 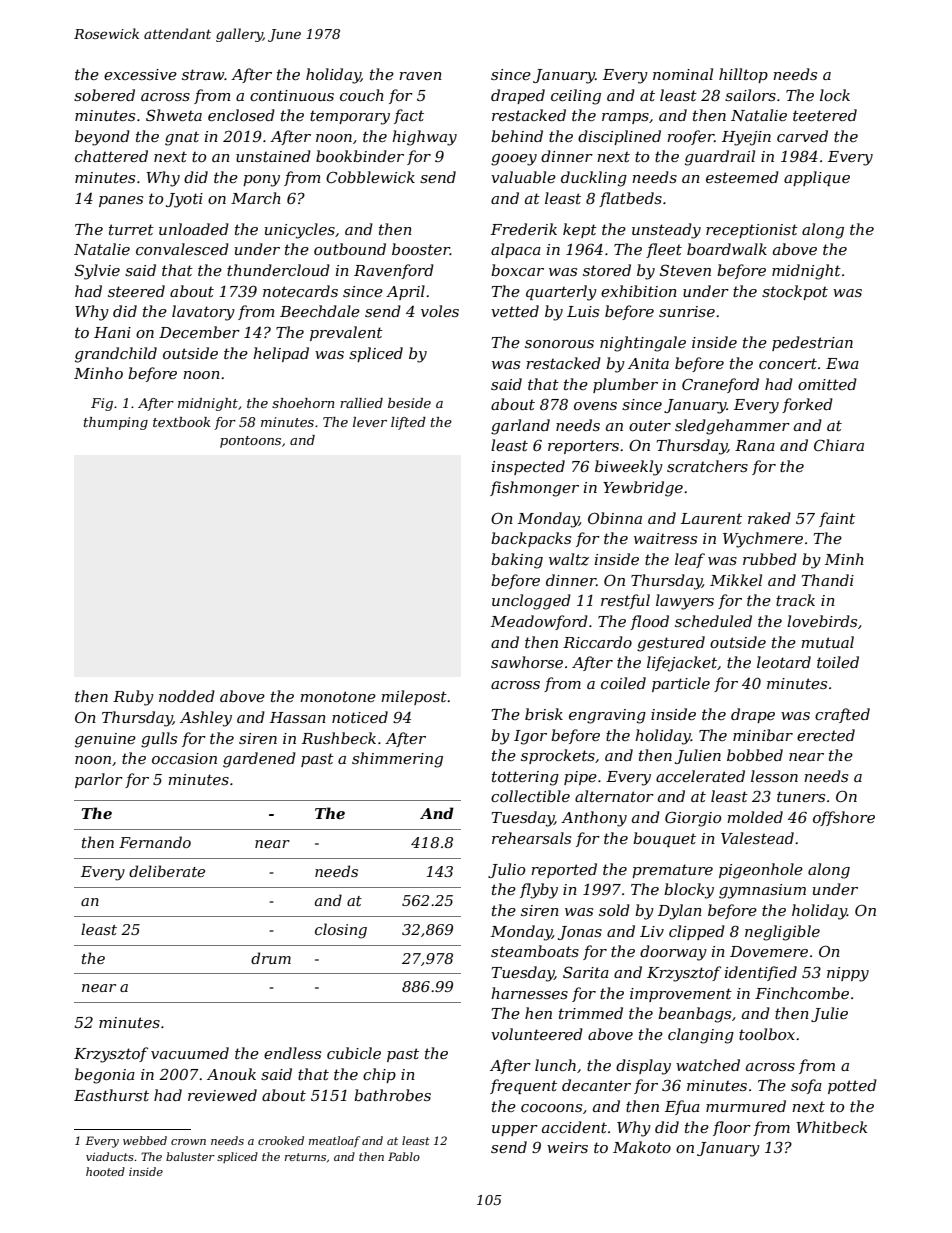 What do you see at coordinates (99, 780) in the image?
I see `parlor` at bounding box center [99, 780].
